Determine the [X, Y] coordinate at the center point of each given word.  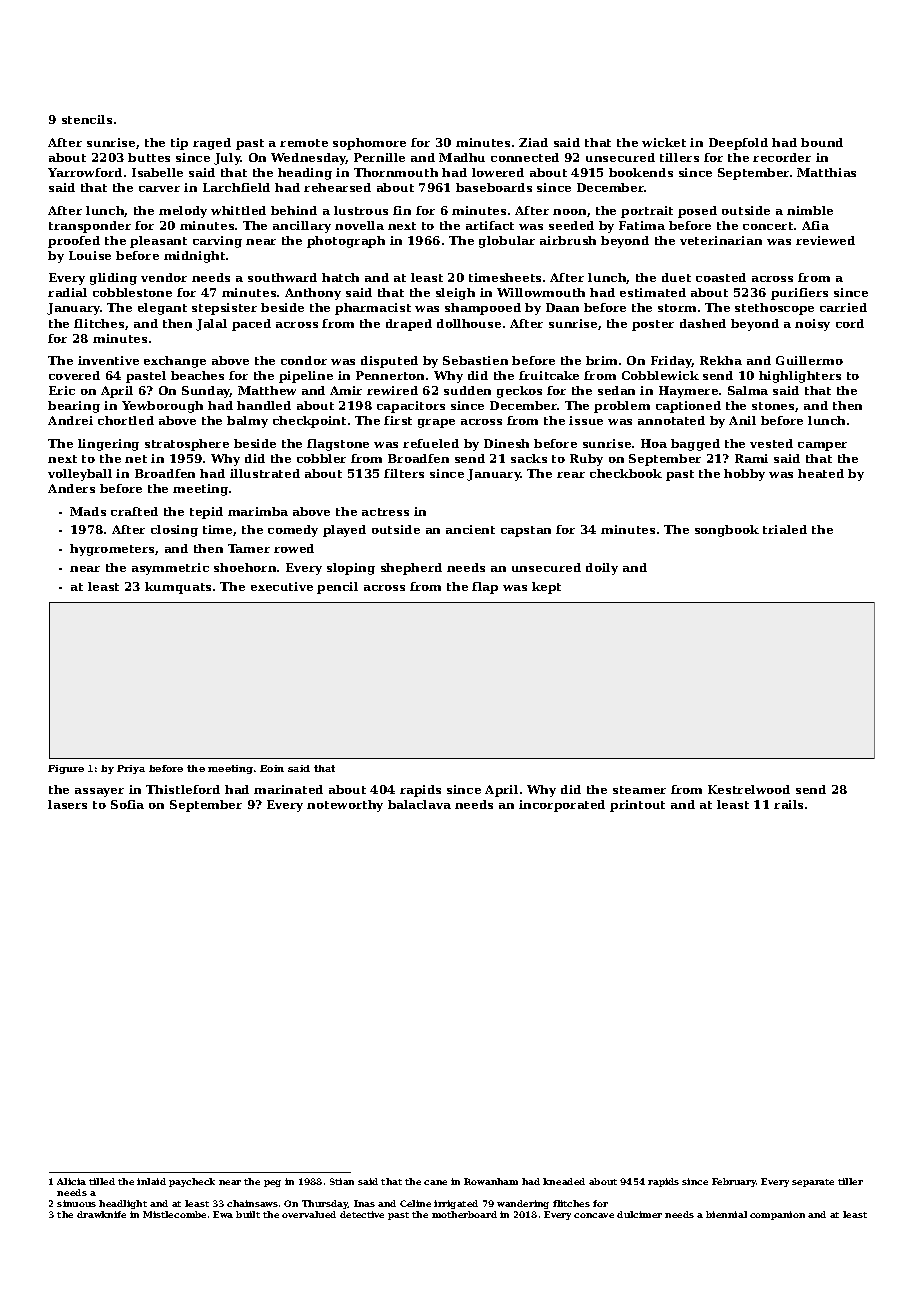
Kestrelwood [749, 789]
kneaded [564, 1181]
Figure [66, 769]
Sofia [127, 804]
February [734, 1182]
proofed [74, 242]
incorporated [562, 806]
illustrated [265, 473]
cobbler [321, 458]
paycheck [192, 1182]
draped [409, 325]
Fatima [642, 225]
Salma [748, 390]
